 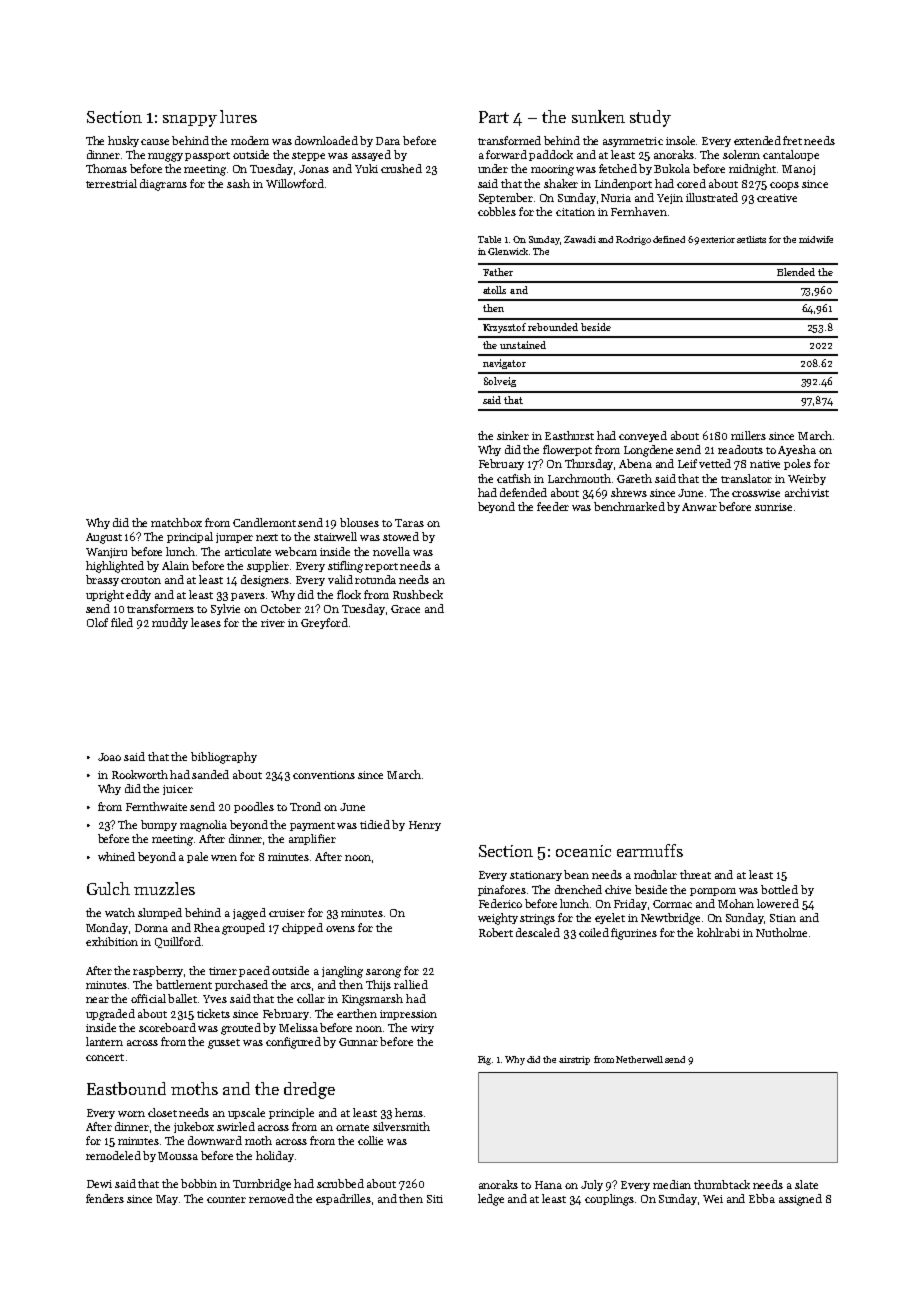 What do you see at coordinates (633, 240) in the image?
I see `Rodrigo` at bounding box center [633, 240].
